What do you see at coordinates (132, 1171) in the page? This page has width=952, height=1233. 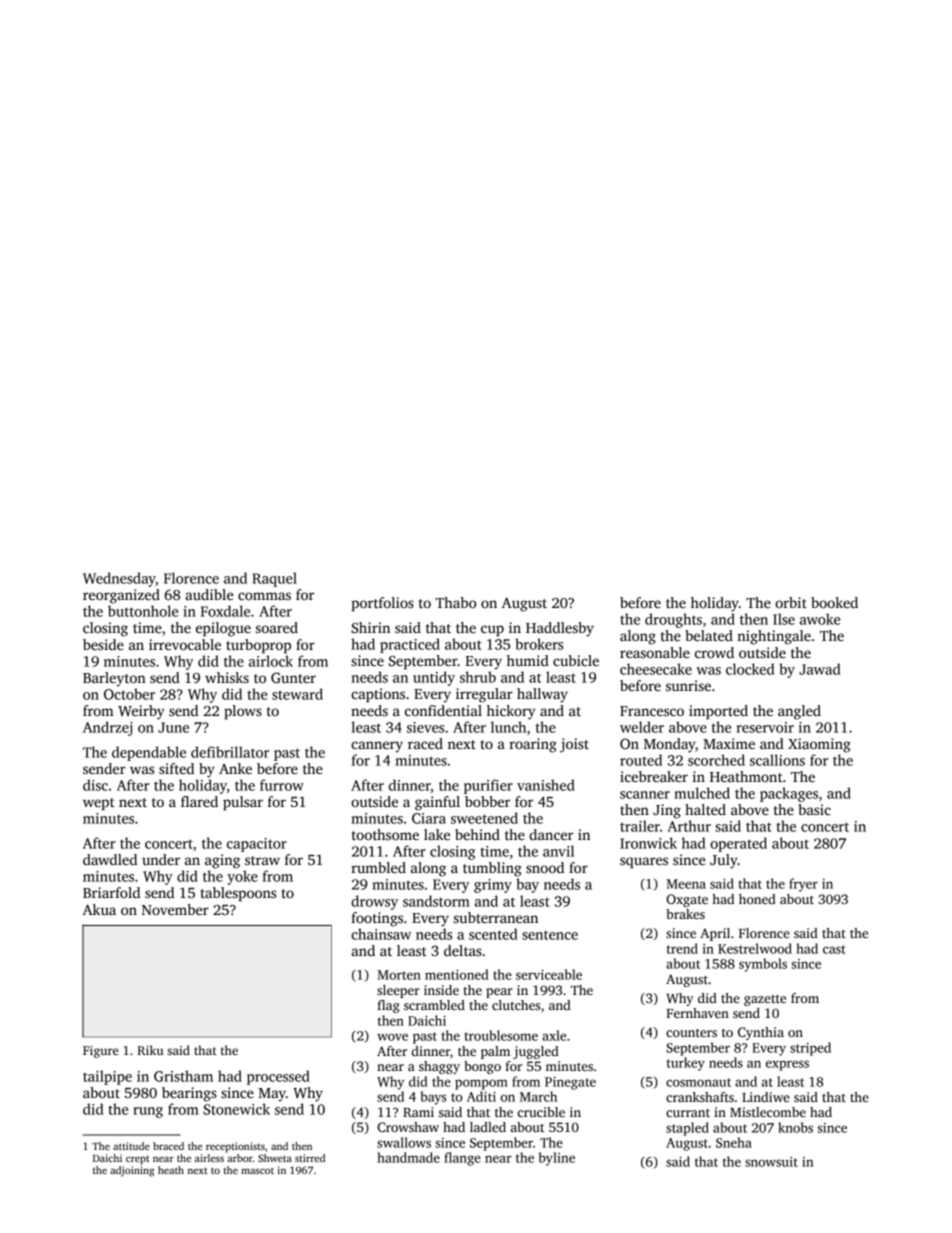 I see `adjoining` at bounding box center [132, 1171].
